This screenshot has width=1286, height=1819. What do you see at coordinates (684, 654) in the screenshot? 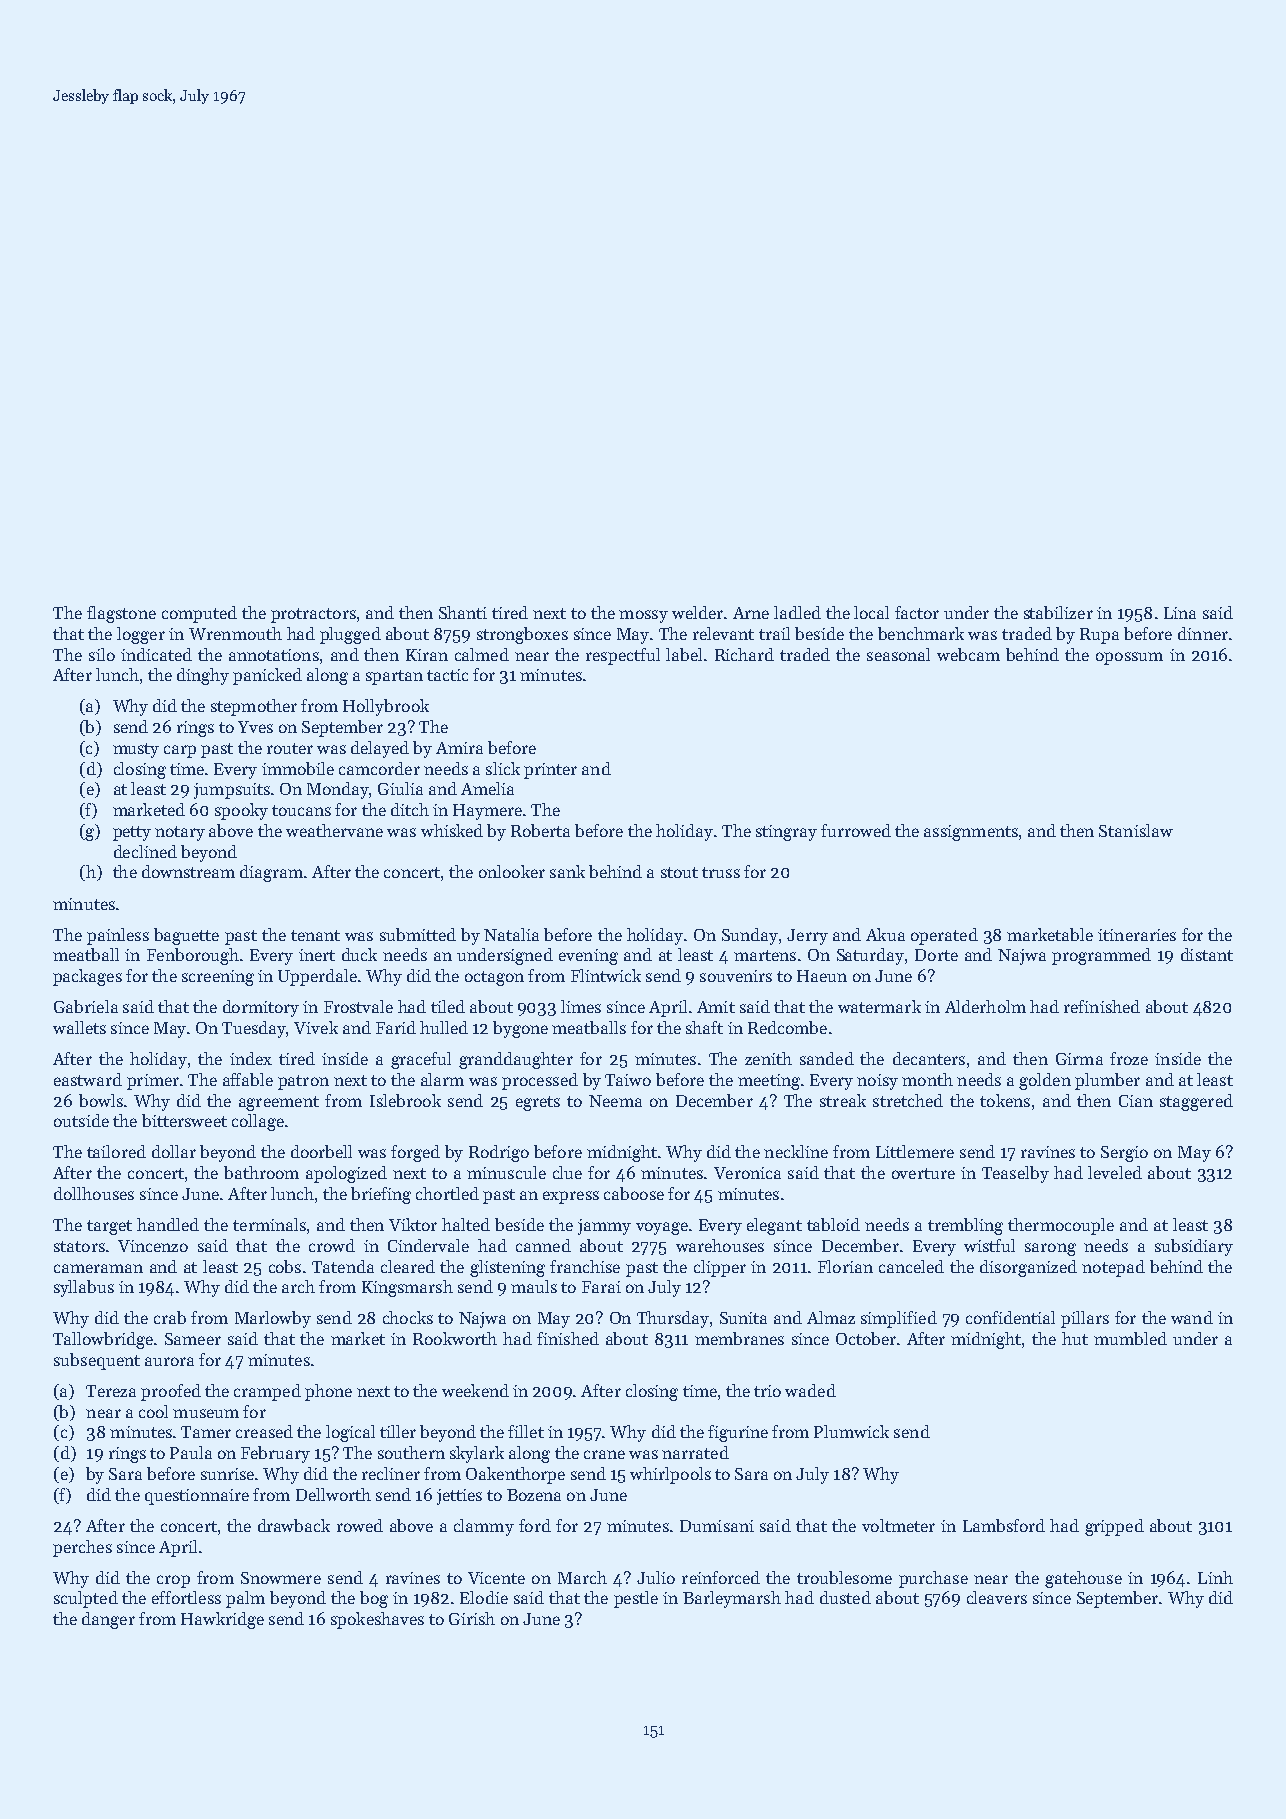
I see `label` at bounding box center [684, 654].
